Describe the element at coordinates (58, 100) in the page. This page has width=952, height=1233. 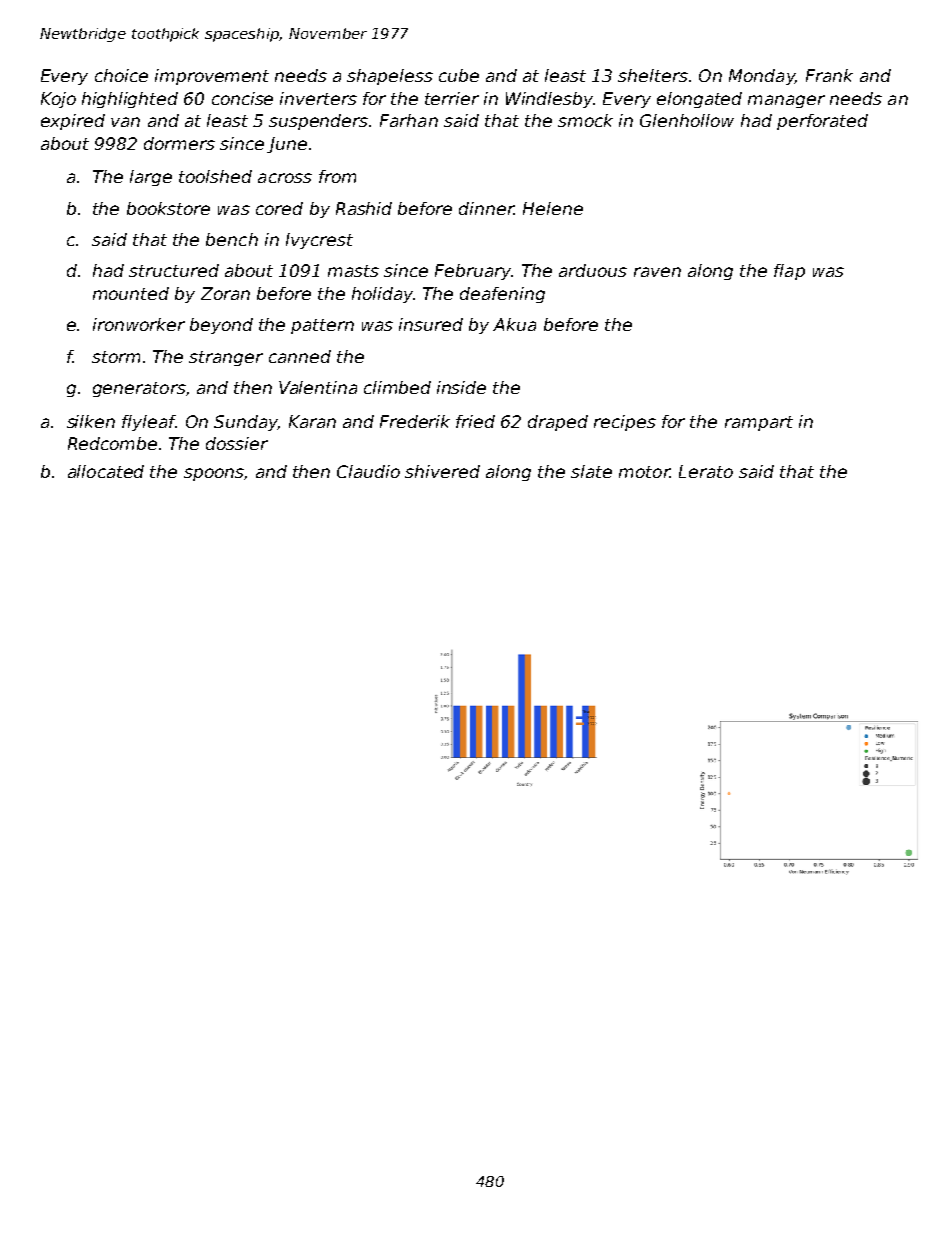
I see `Kojo` at that location.
